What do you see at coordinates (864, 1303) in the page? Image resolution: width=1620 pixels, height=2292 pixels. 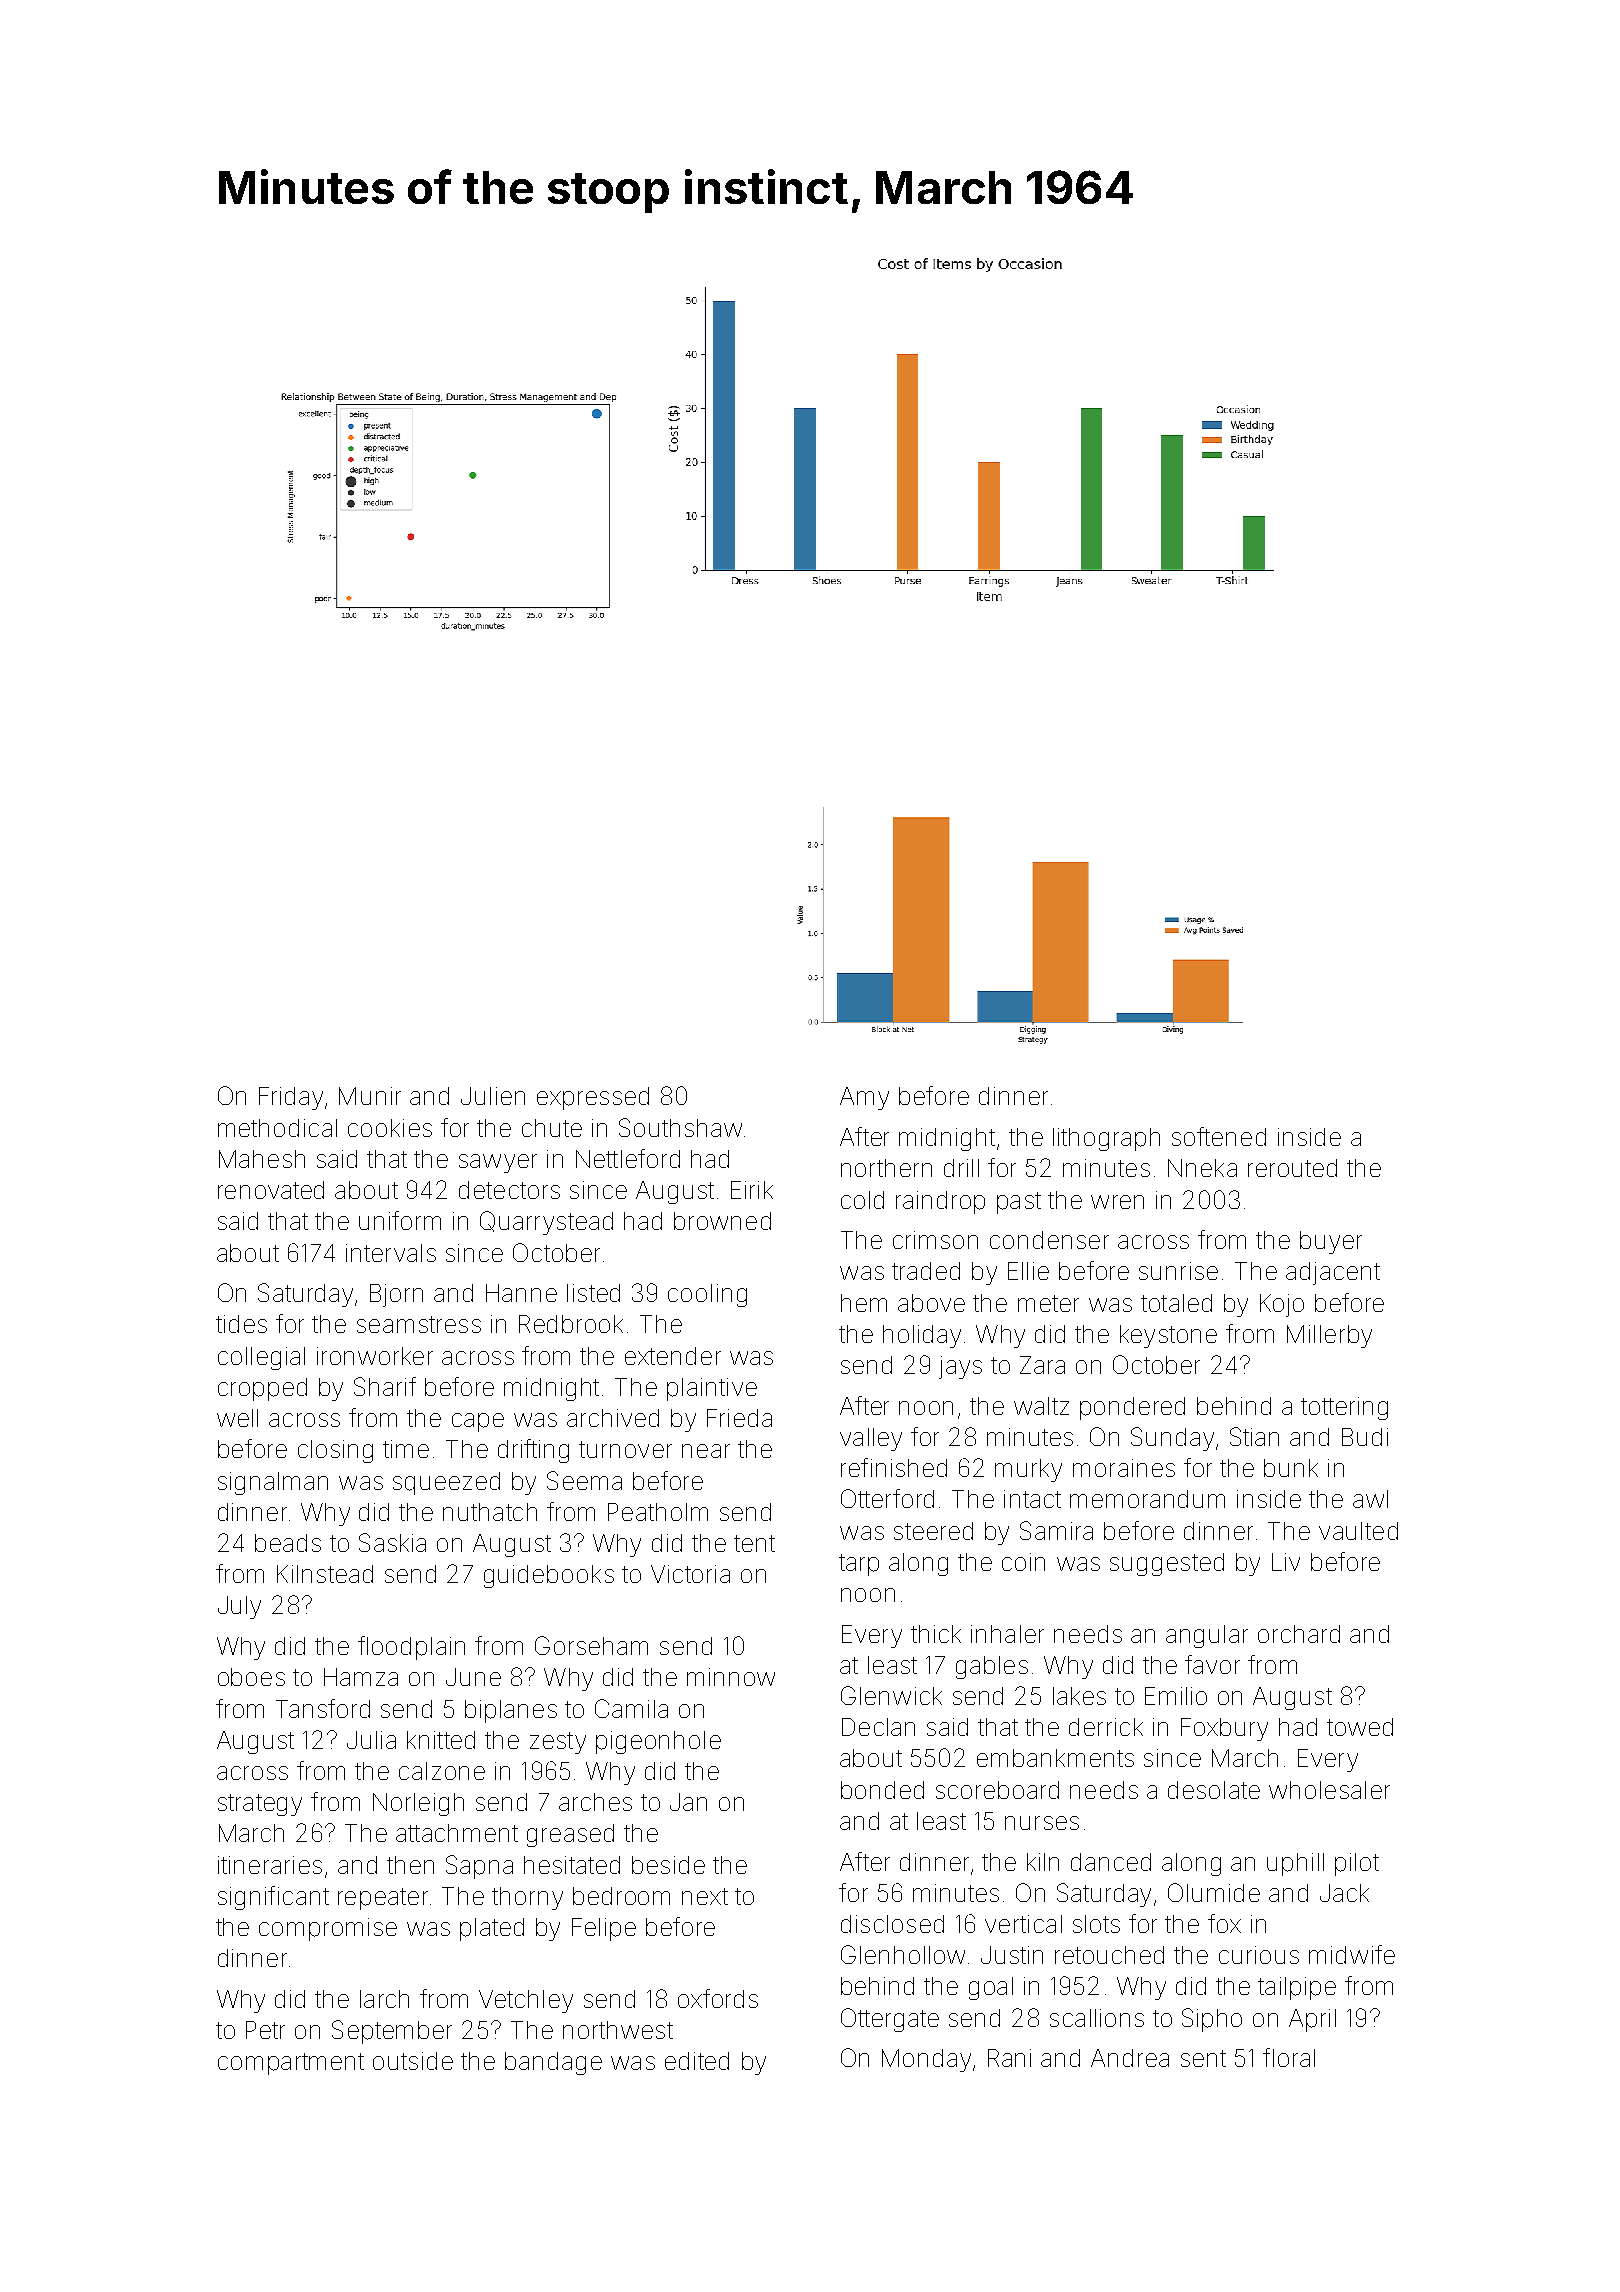 I see `hem` at bounding box center [864, 1303].
